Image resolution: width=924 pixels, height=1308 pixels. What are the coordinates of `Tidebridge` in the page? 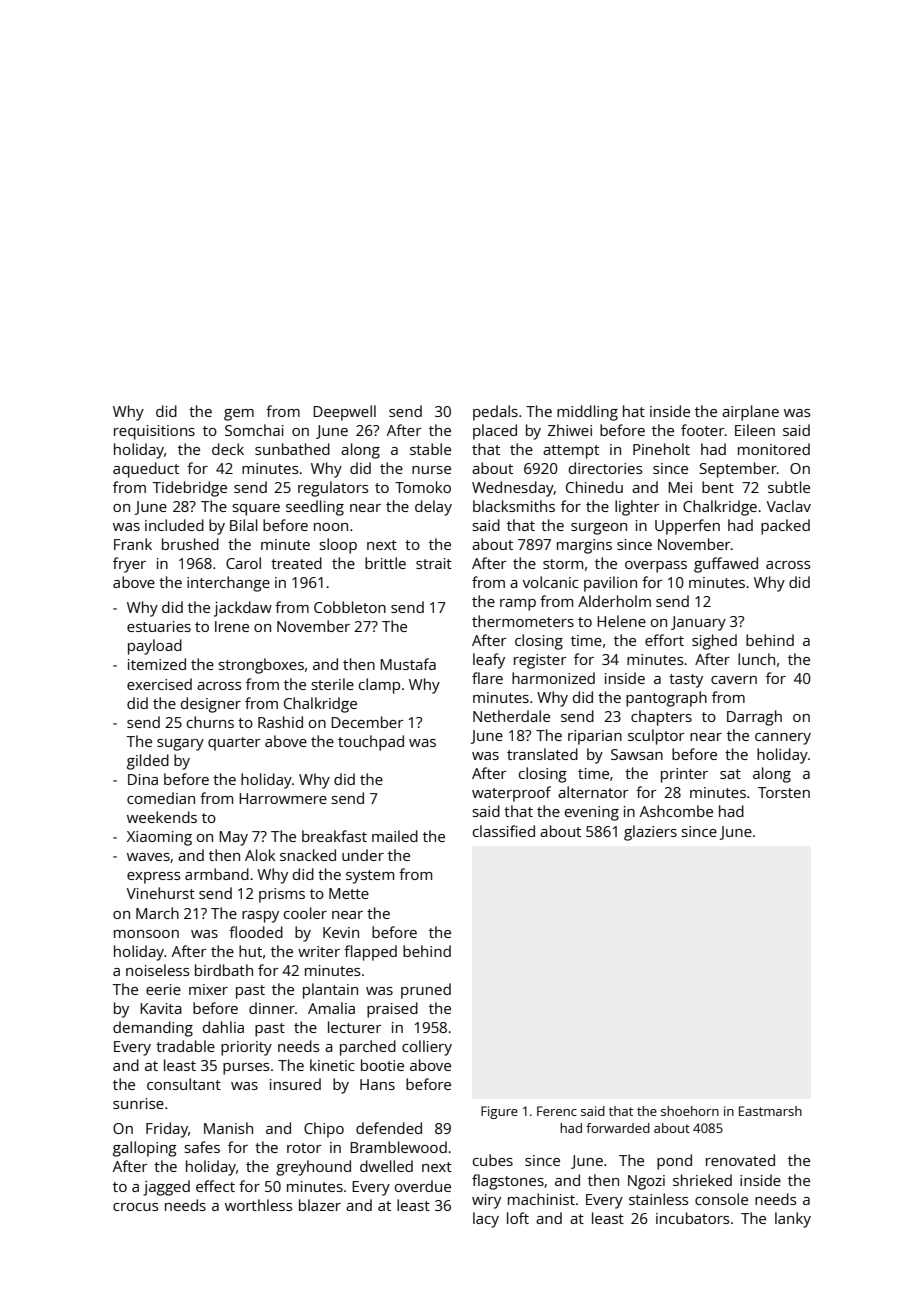 It's located at (189, 489).
